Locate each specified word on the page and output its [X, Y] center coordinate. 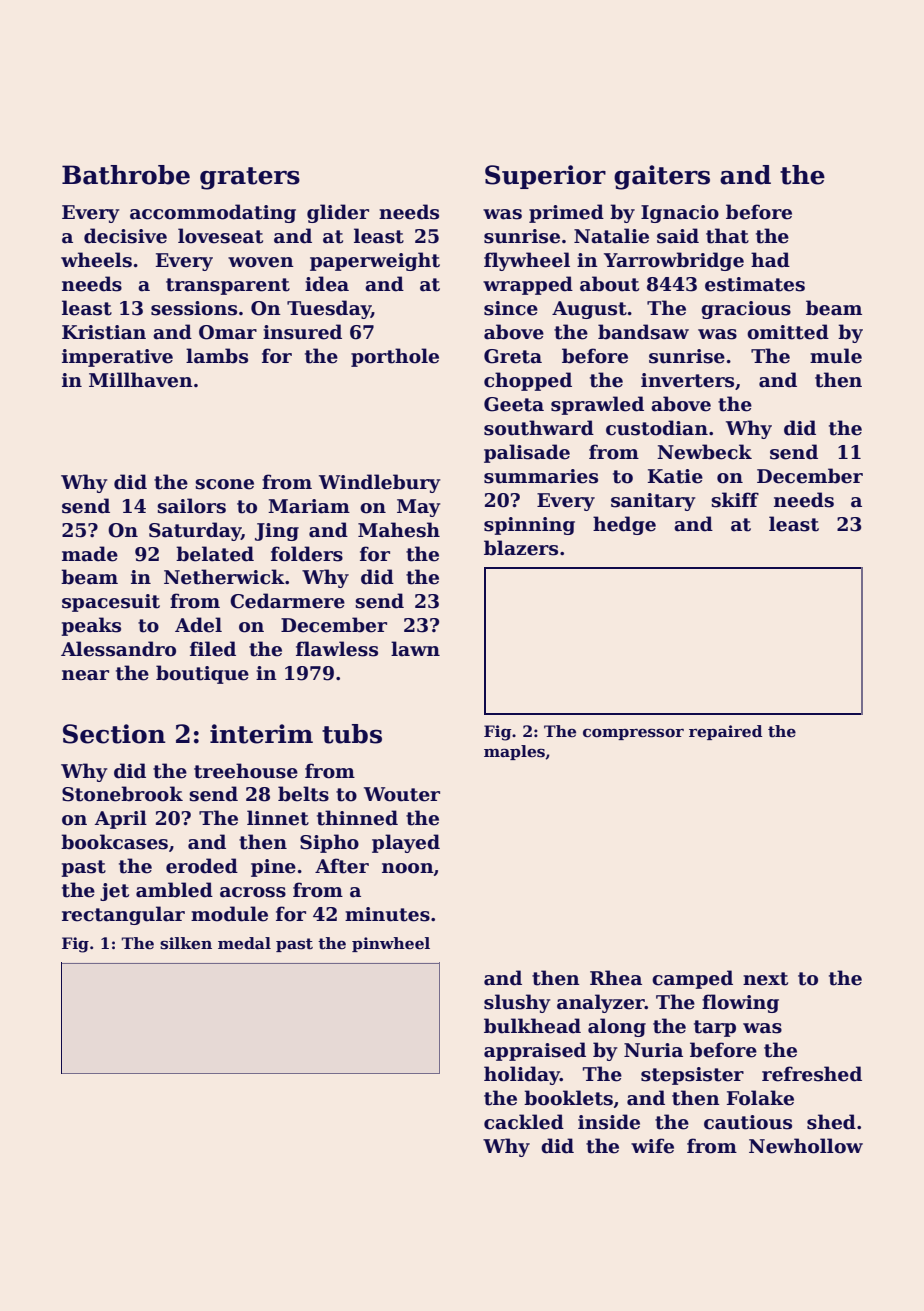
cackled [524, 1122]
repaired [726, 732]
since [511, 308]
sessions [194, 308]
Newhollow [806, 1146]
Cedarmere [287, 601]
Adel [198, 625]
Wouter [402, 794]
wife [652, 1146]
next [765, 979]
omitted [788, 332]
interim [261, 734]
